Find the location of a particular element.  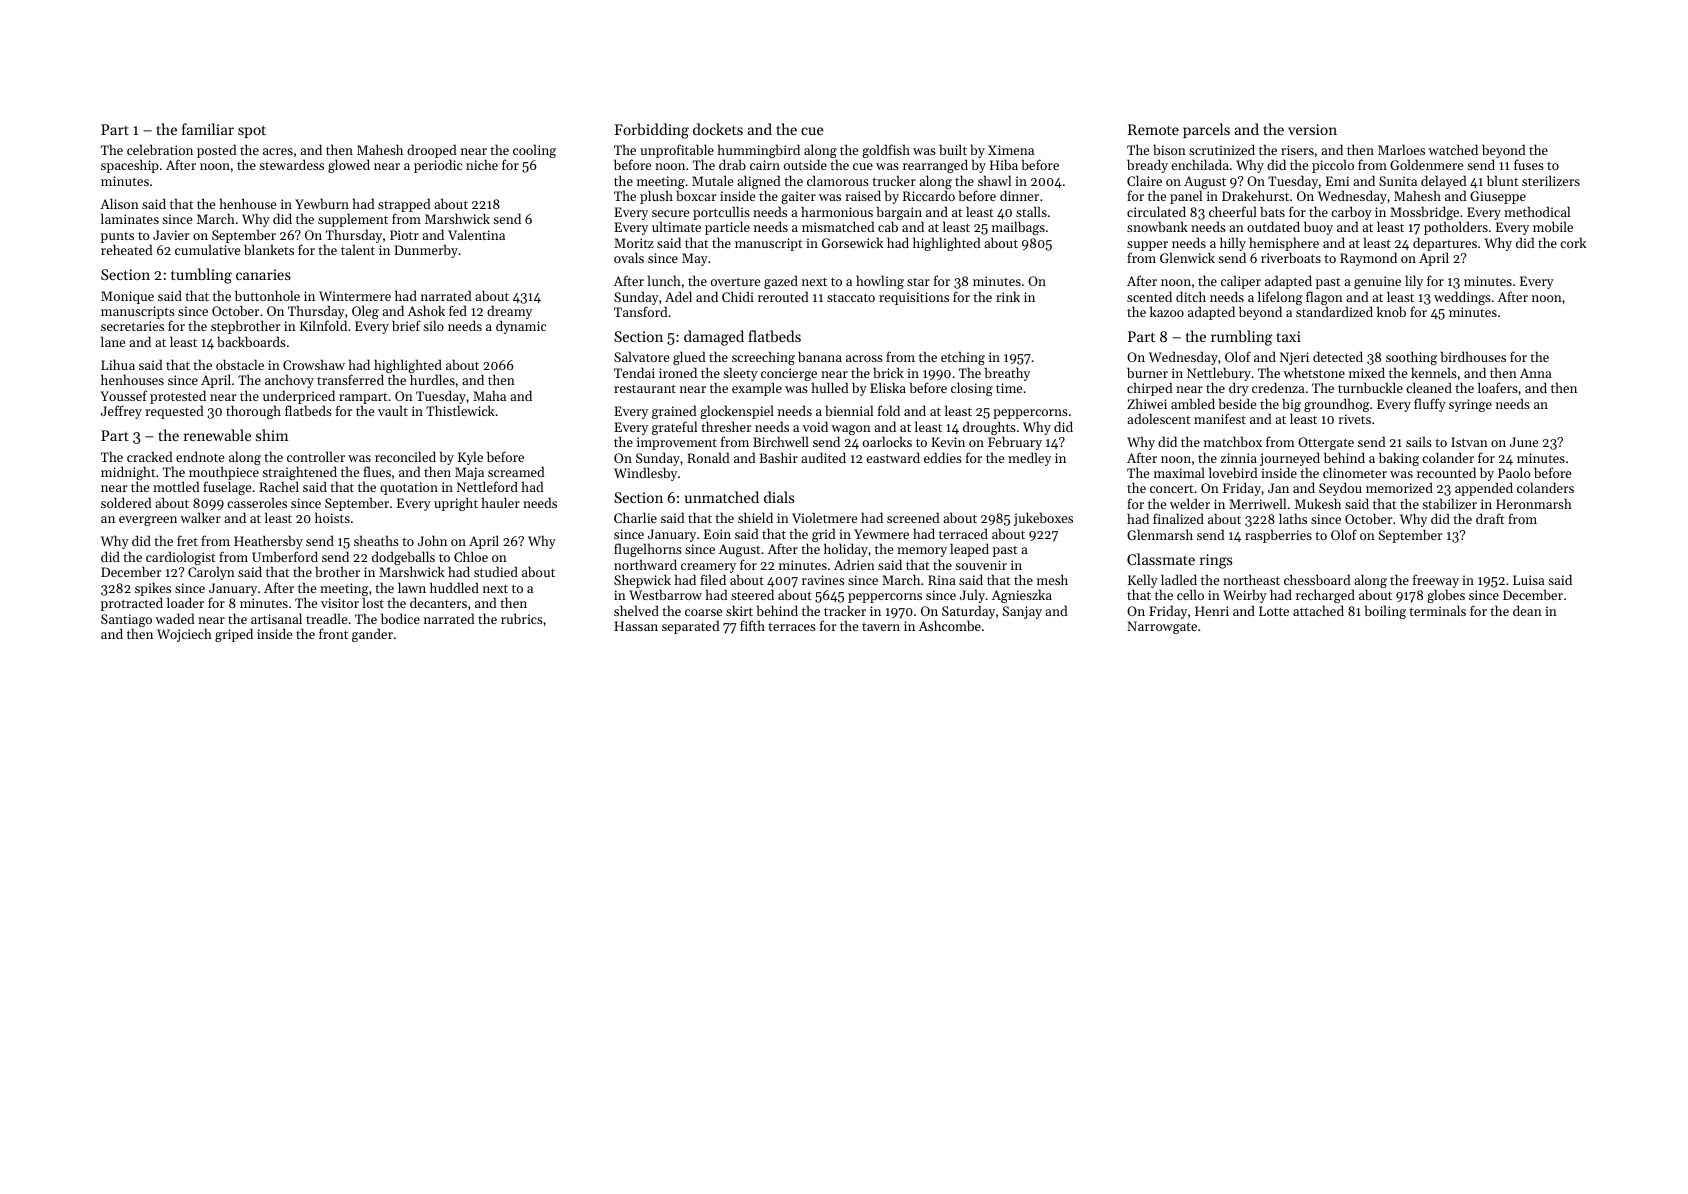

caliper is located at coordinates (1241, 282).
